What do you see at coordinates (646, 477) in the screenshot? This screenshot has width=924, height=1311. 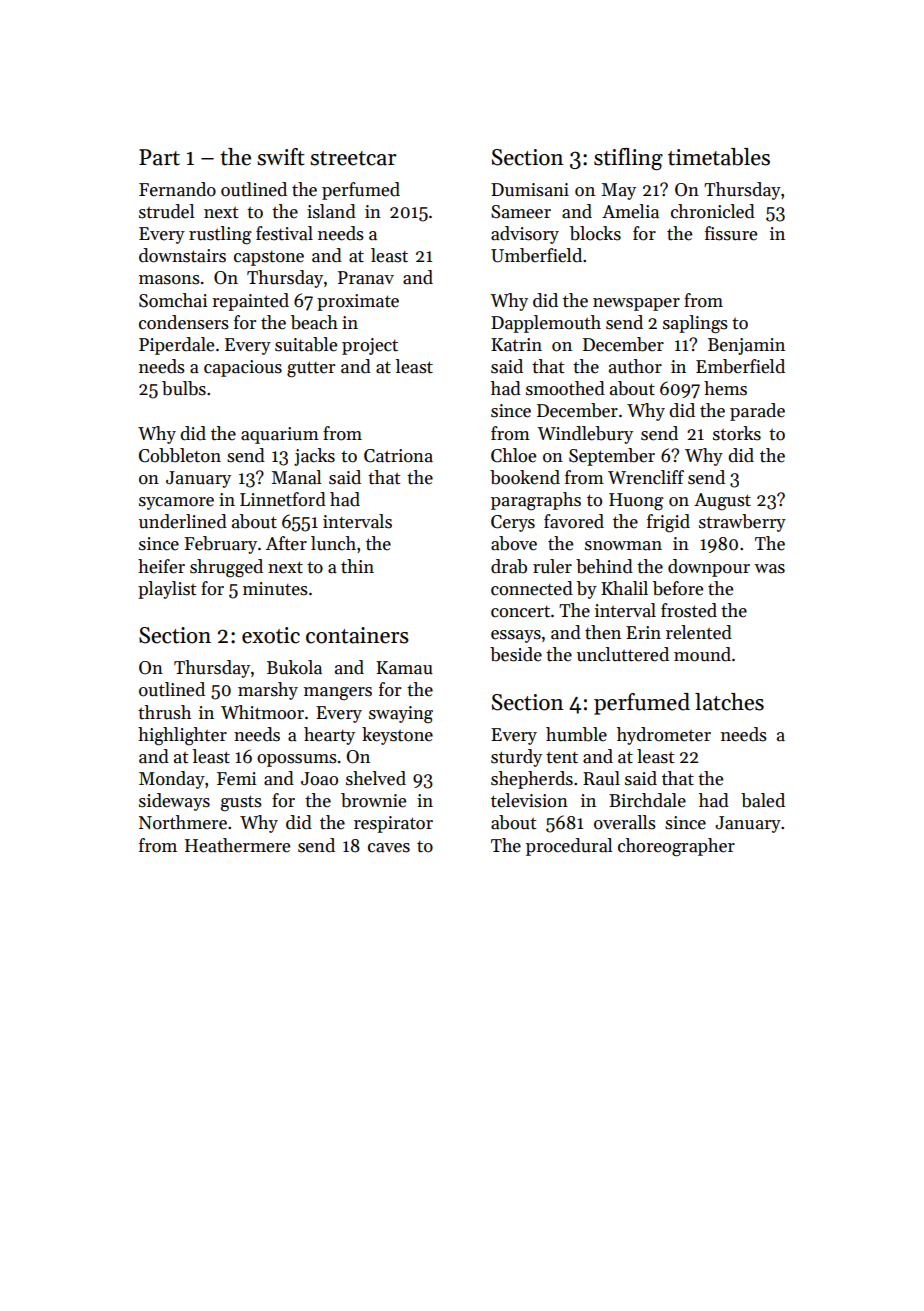 I see `Wrencliff` at bounding box center [646, 477].
